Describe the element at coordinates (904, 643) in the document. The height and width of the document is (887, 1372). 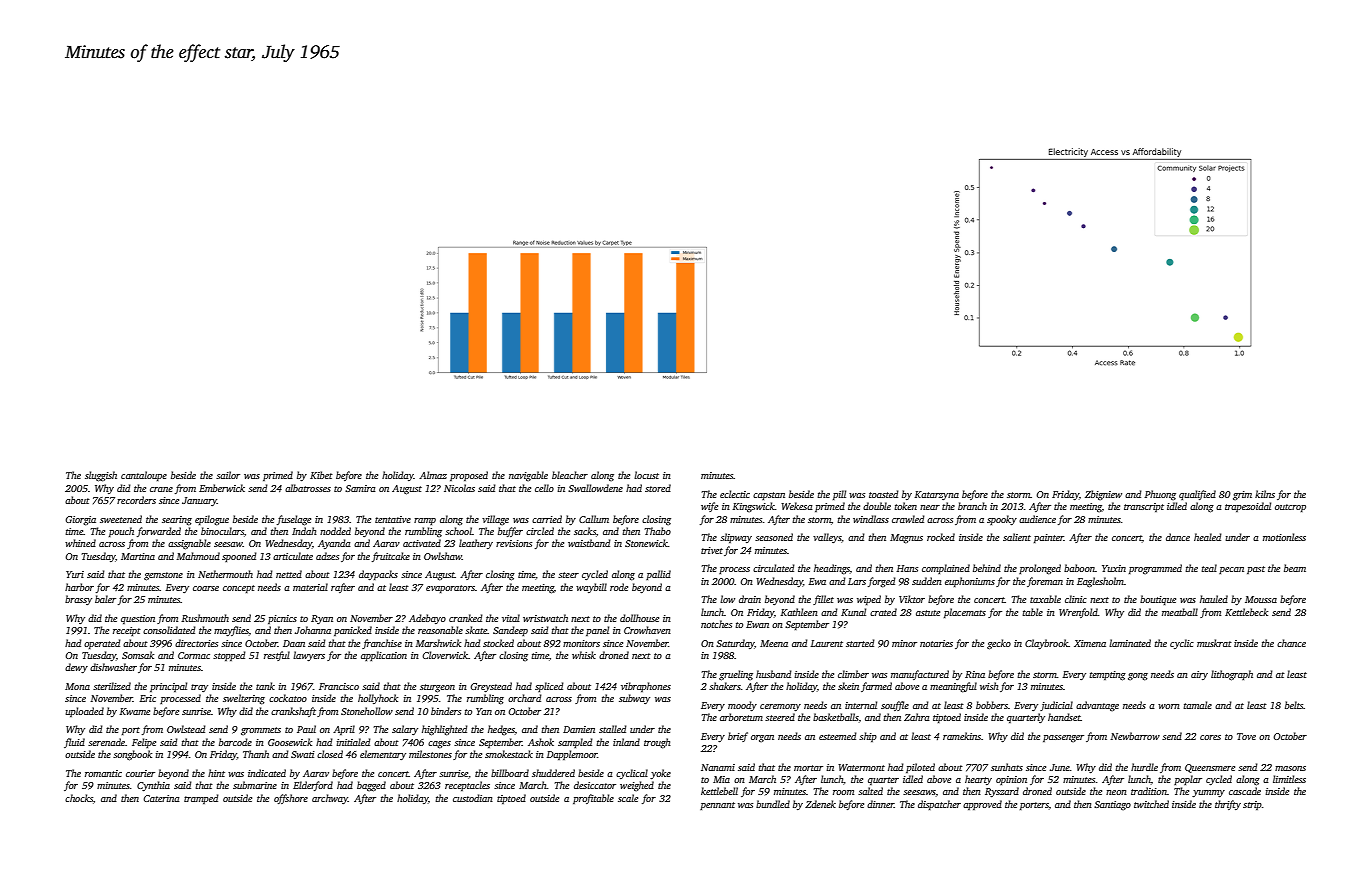
I see `minor` at that location.
